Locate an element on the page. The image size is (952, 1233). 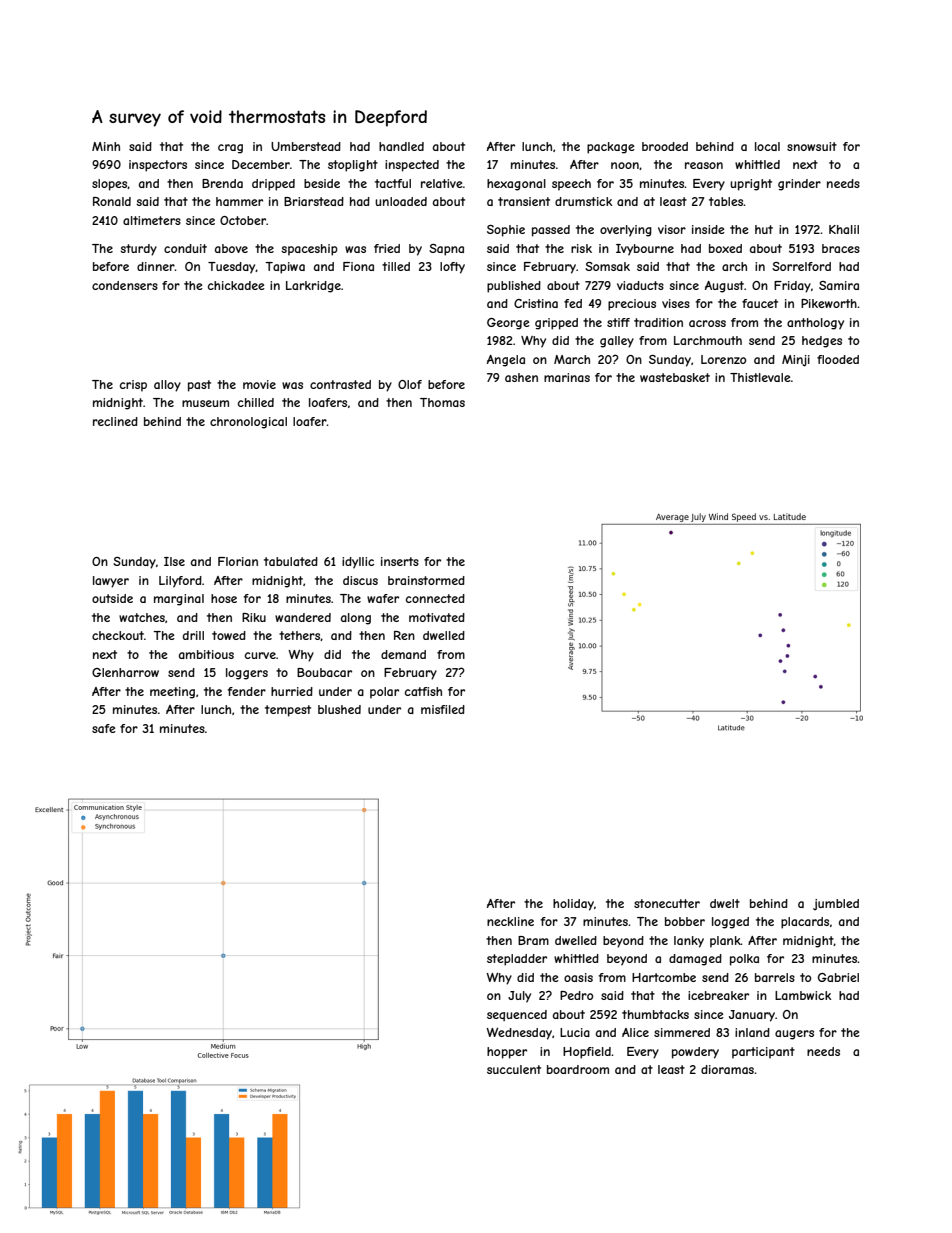
neckline is located at coordinates (510, 921).
